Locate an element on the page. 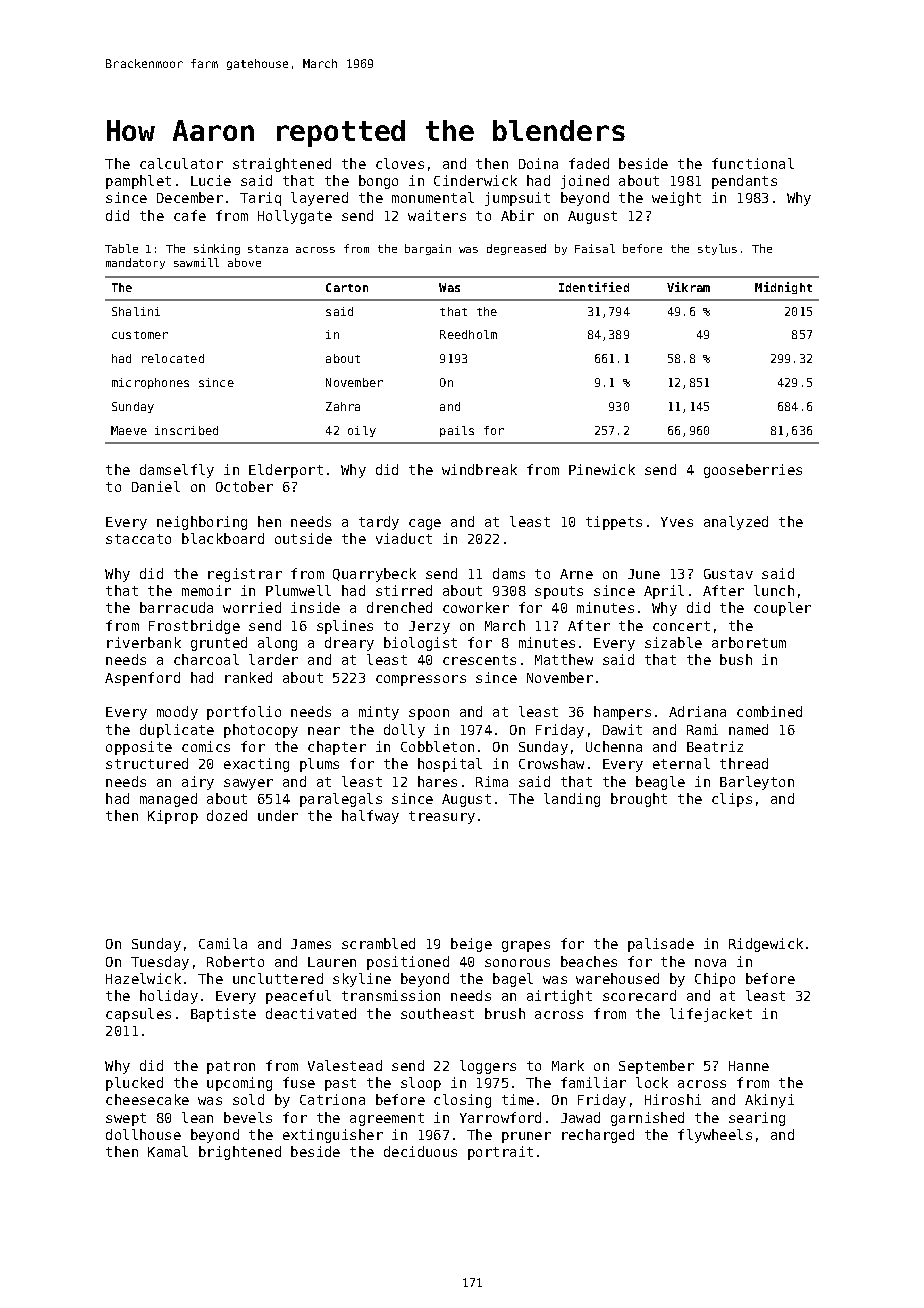  gooseberries is located at coordinates (753, 471).
